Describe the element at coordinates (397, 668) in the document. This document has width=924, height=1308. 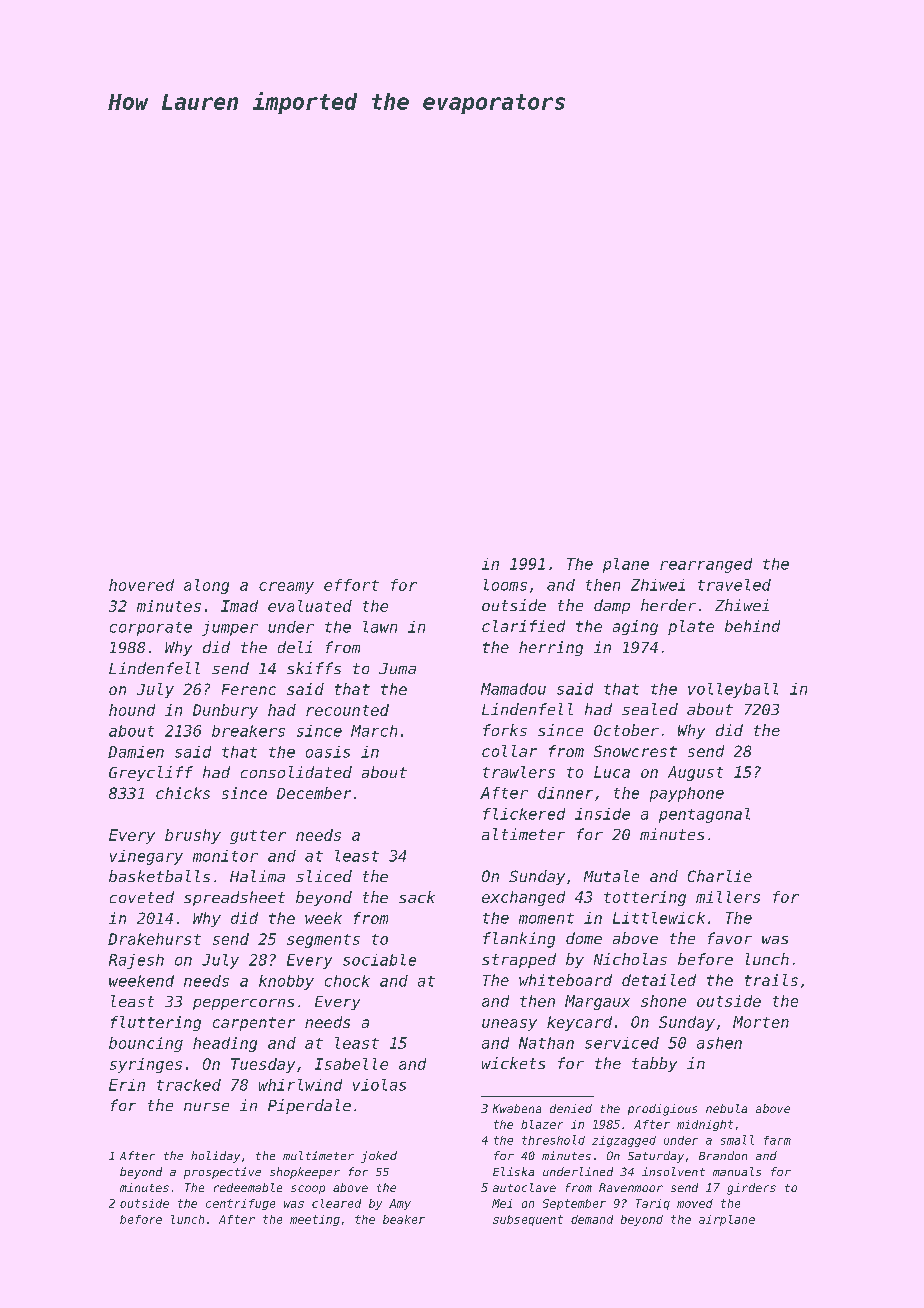
I see `Juma` at that location.
